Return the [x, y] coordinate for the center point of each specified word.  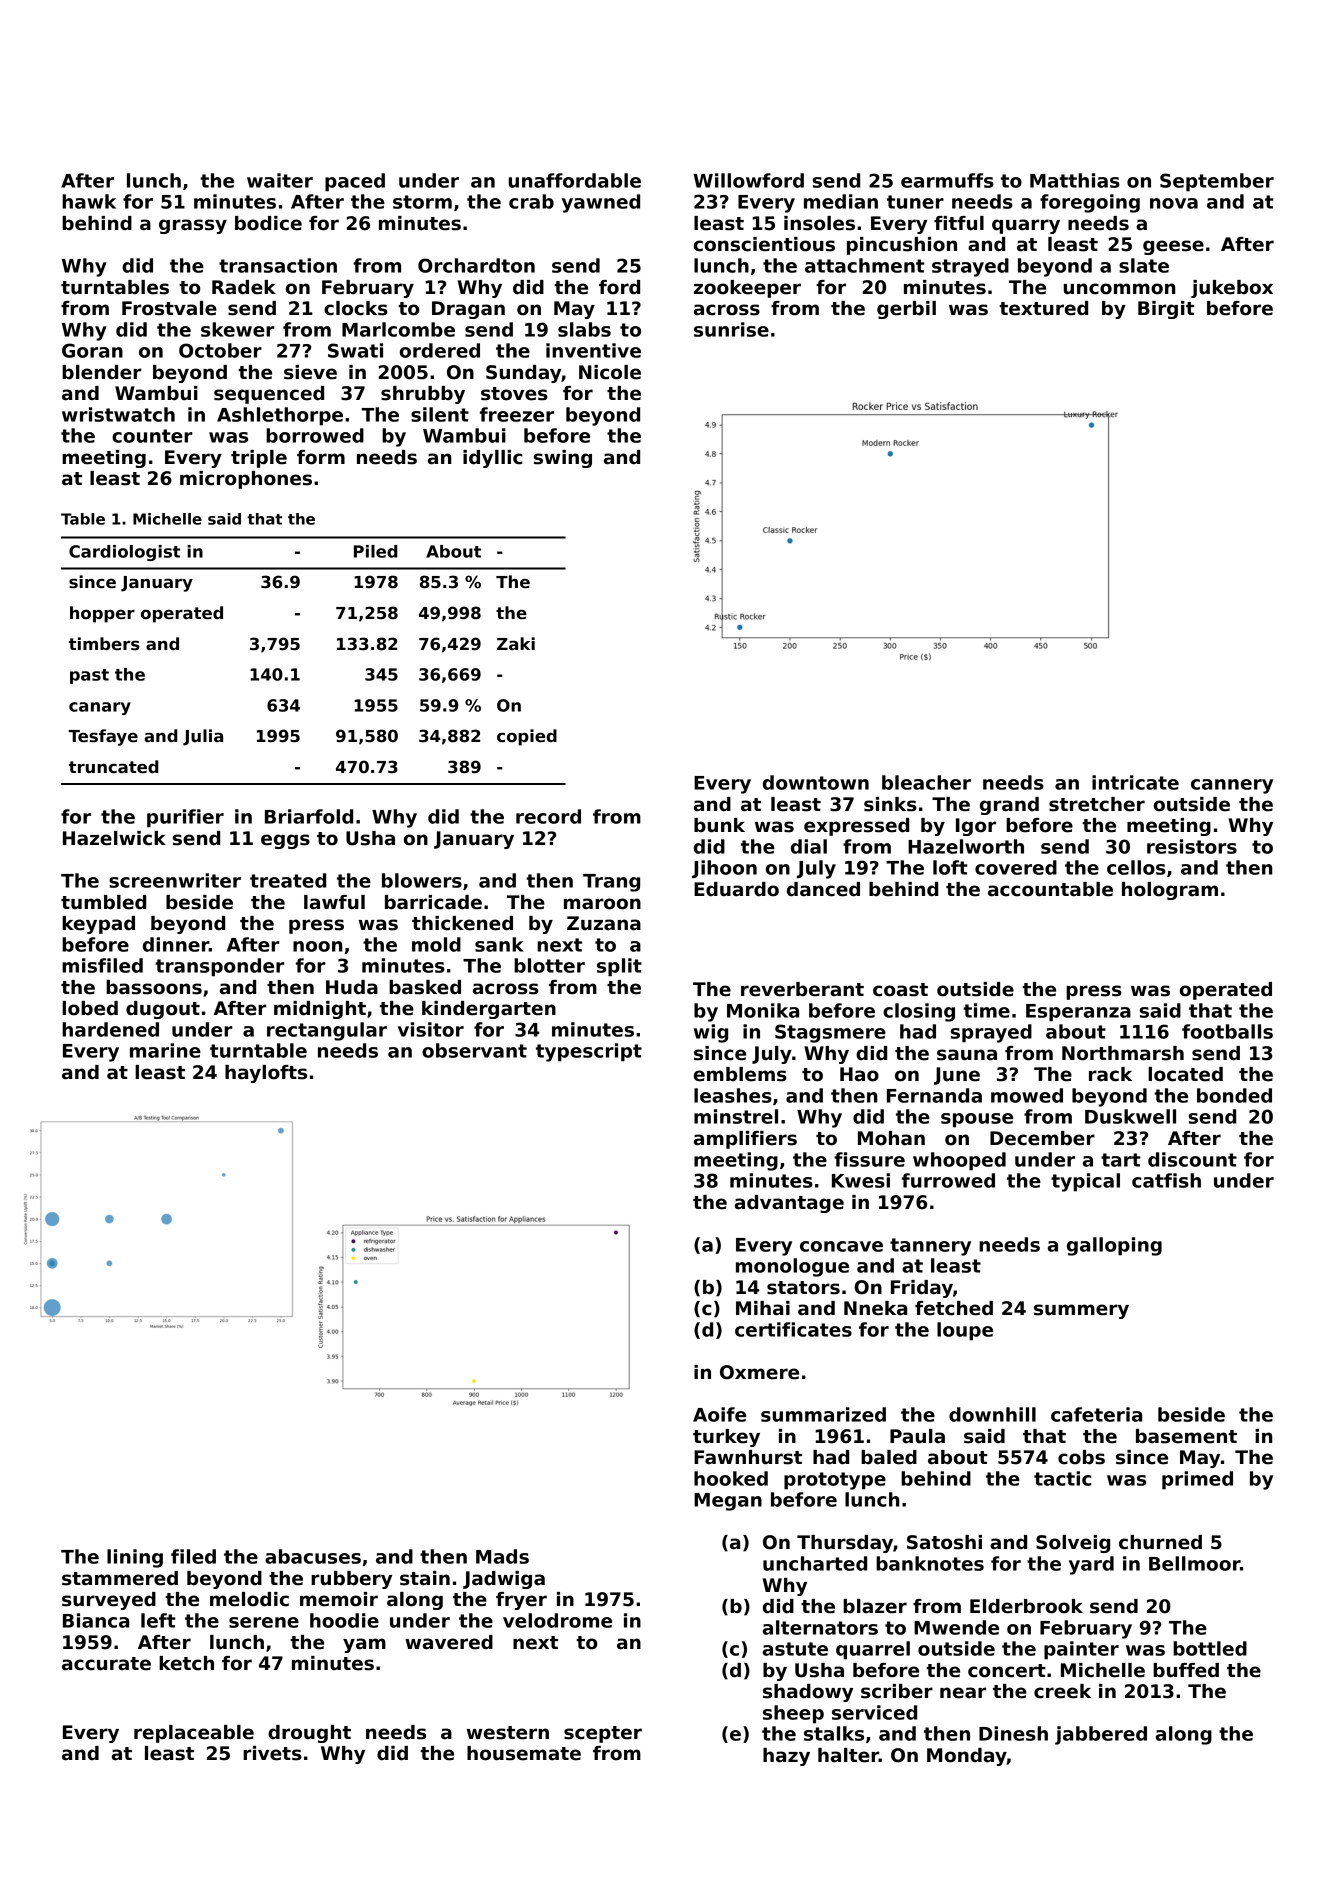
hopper [102, 614]
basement [1186, 1436]
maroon [602, 904]
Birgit [1166, 310]
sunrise [731, 329]
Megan [728, 1502]
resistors [1192, 846]
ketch [186, 1663]
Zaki [516, 644]
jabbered [1101, 1735]
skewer [238, 329]
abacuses [313, 1556]
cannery [1232, 786]
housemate [524, 1753]
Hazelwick [114, 838]
